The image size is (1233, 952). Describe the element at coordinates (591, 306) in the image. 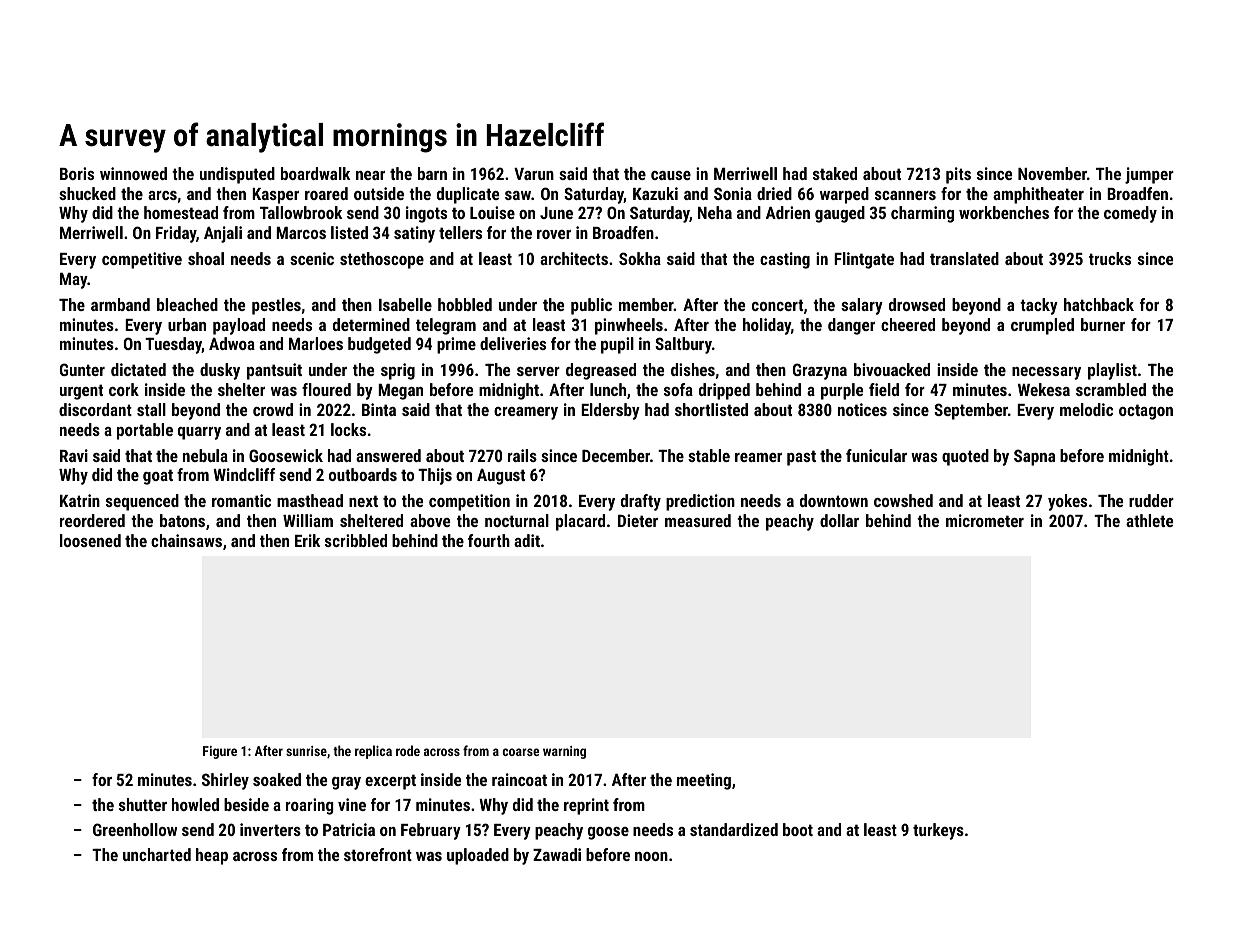

I see `public` at that location.
